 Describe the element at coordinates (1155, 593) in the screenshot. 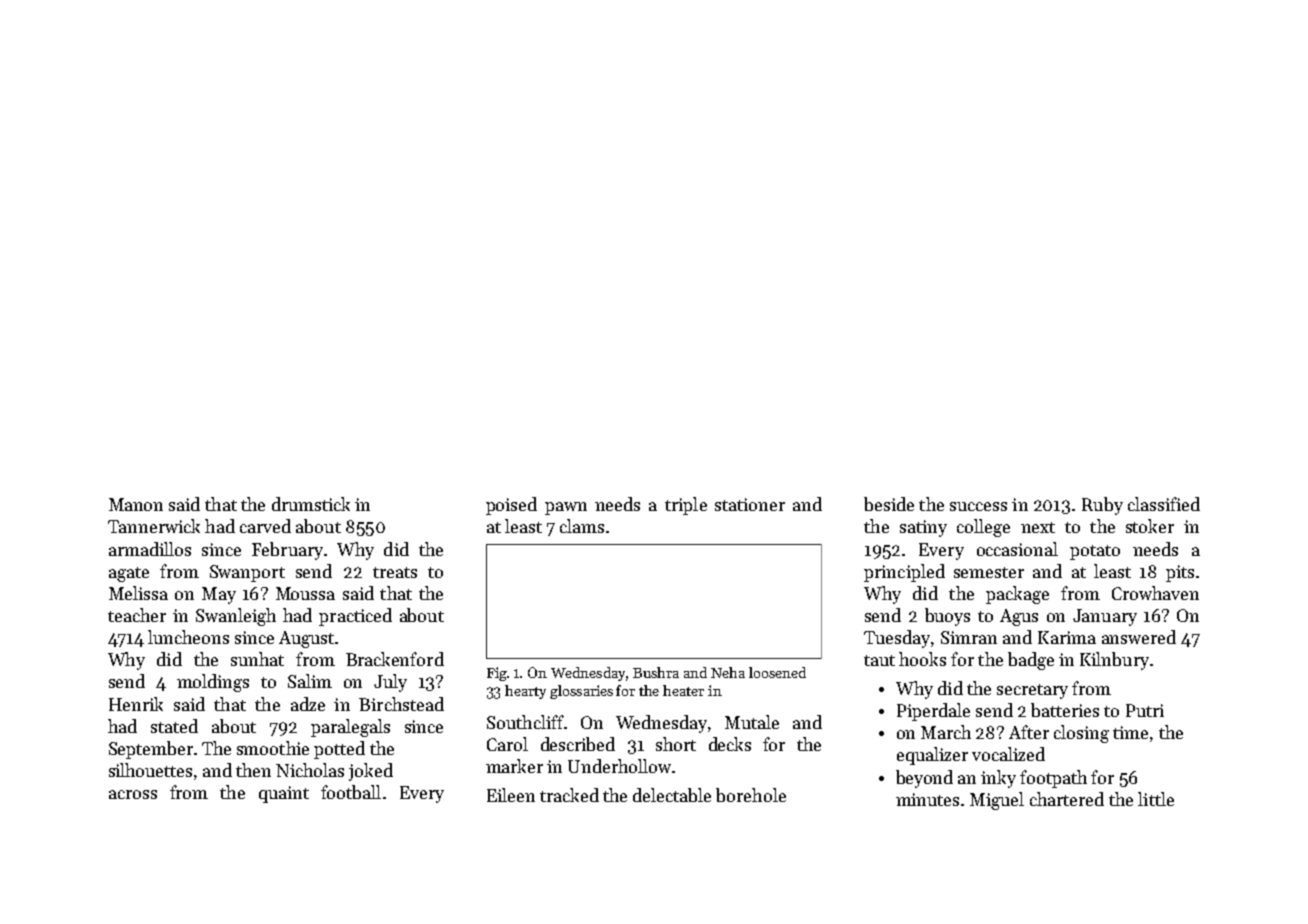

I see `Crowhaven` at that location.
